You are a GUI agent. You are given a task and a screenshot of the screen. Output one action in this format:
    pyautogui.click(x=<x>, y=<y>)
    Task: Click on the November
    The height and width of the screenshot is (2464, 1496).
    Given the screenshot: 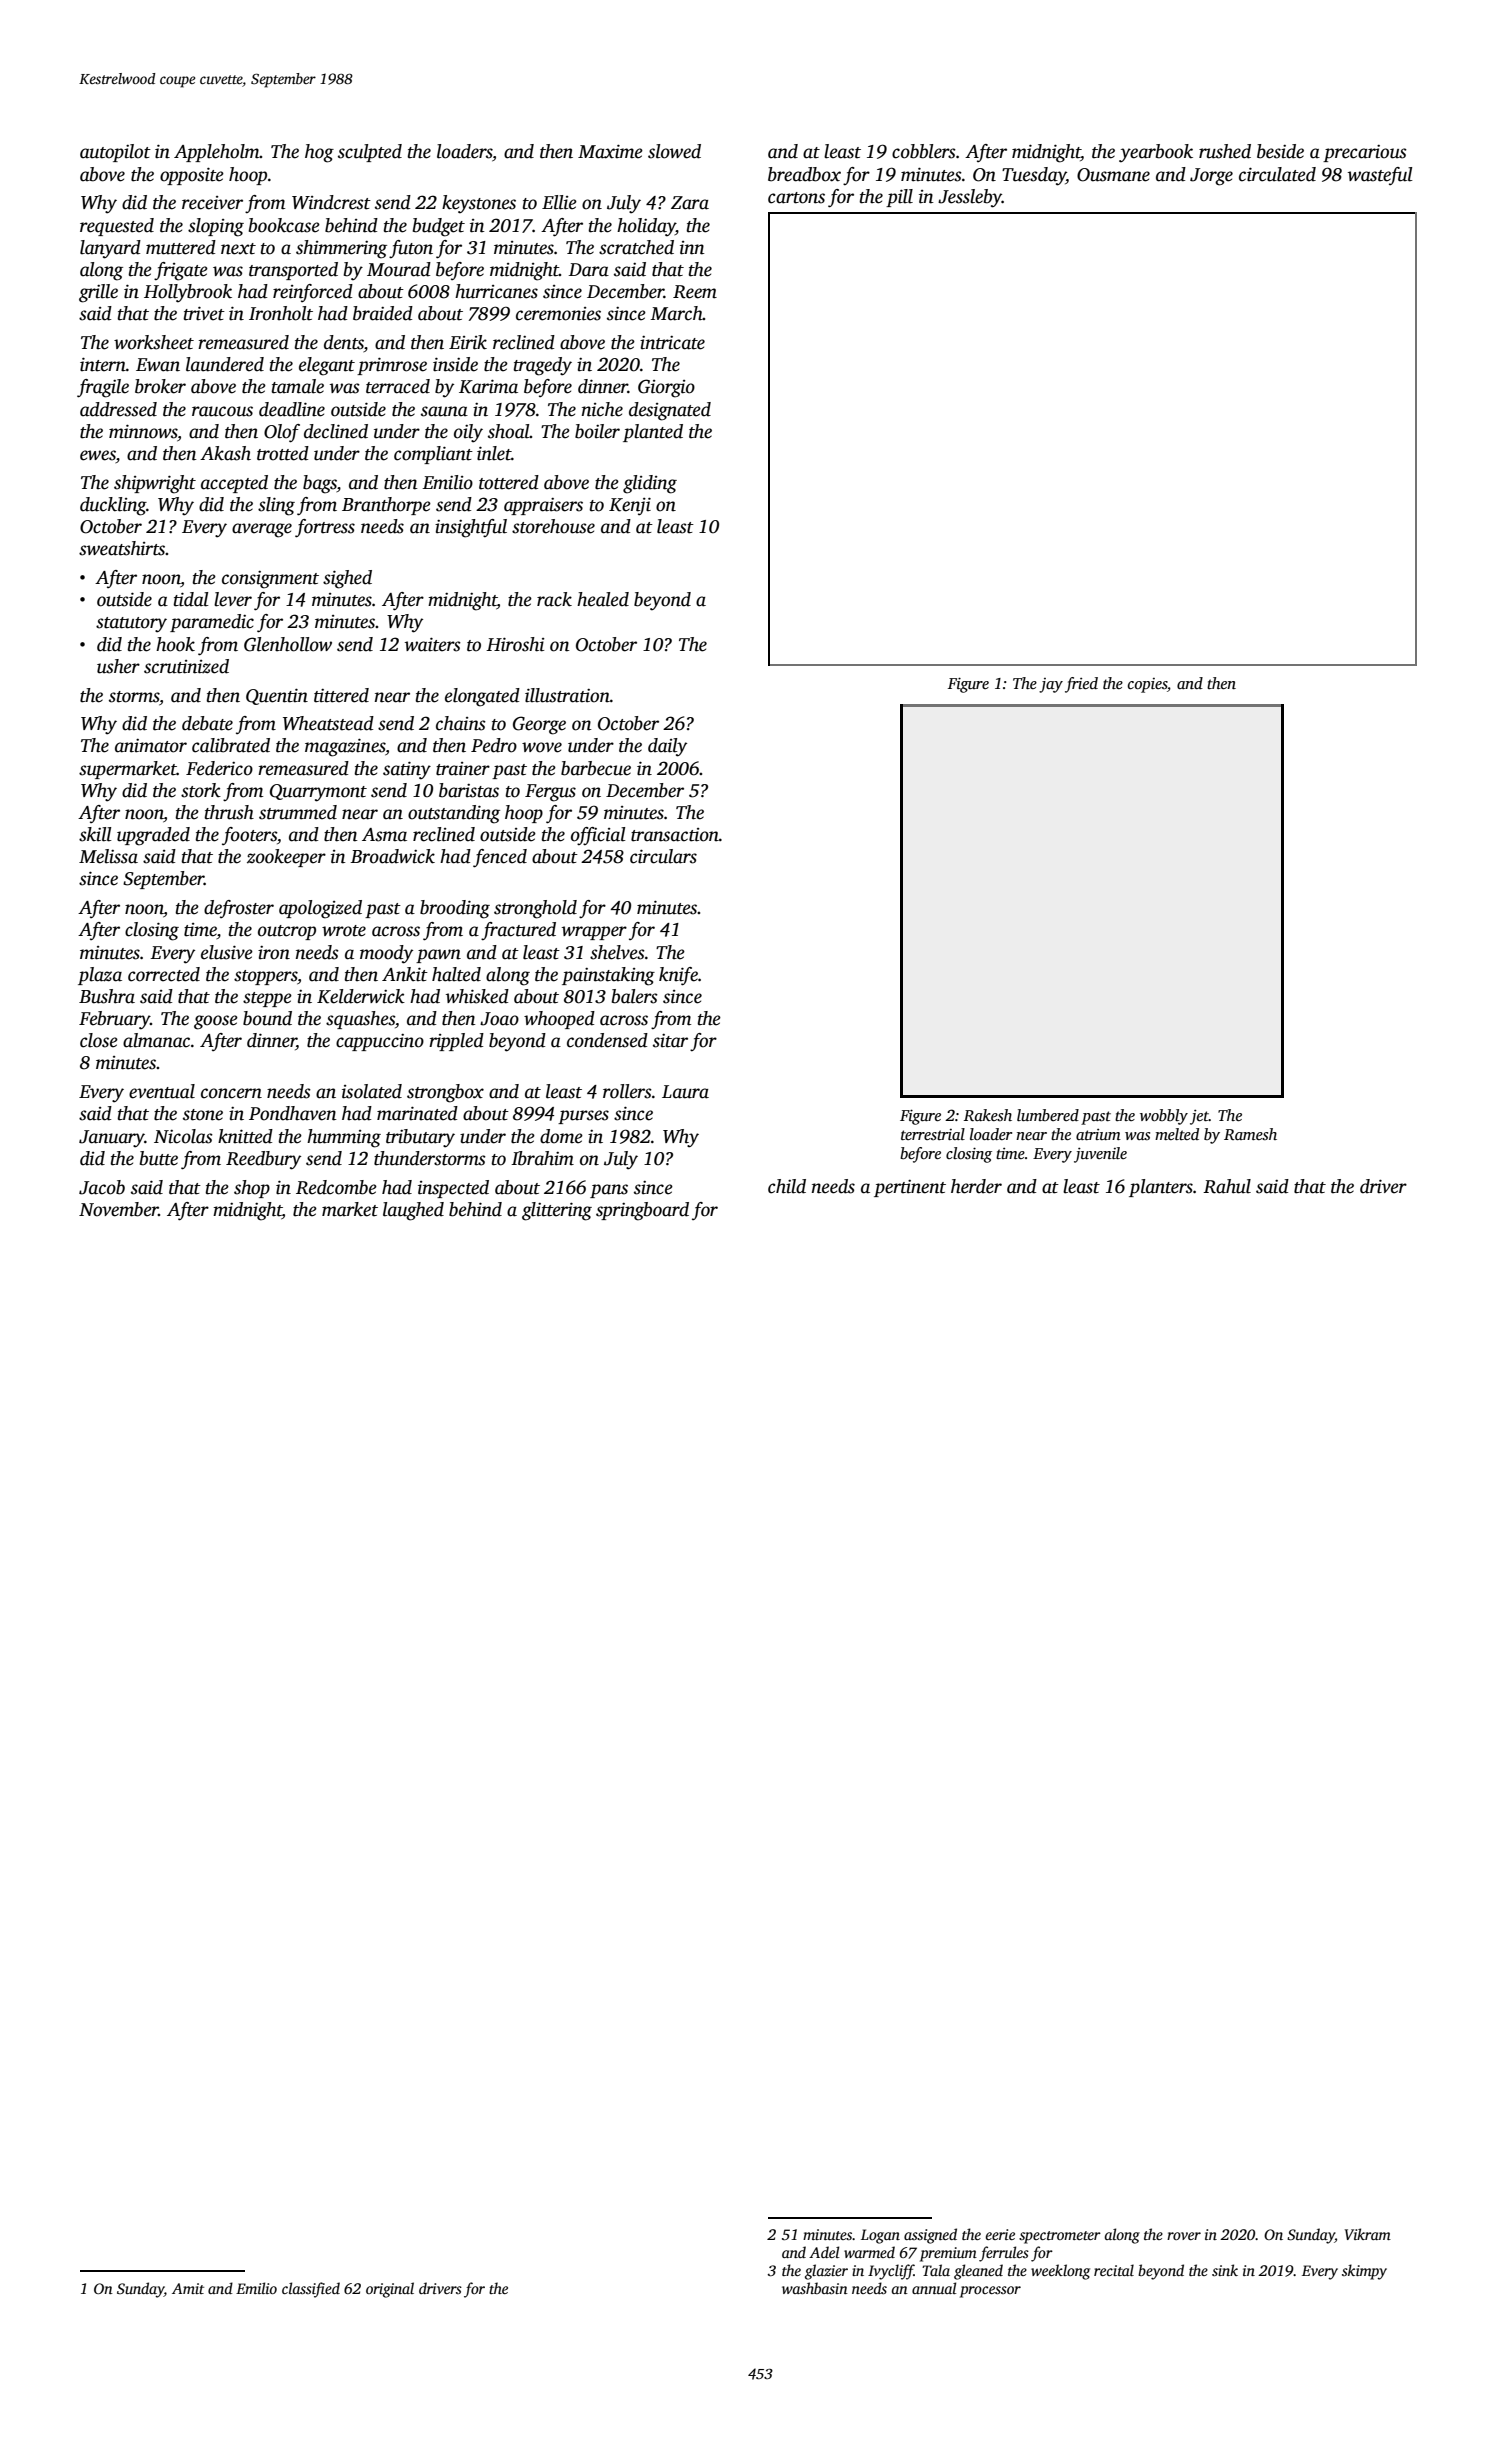 What is the action you would take?
    pyautogui.click(x=119, y=1209)
